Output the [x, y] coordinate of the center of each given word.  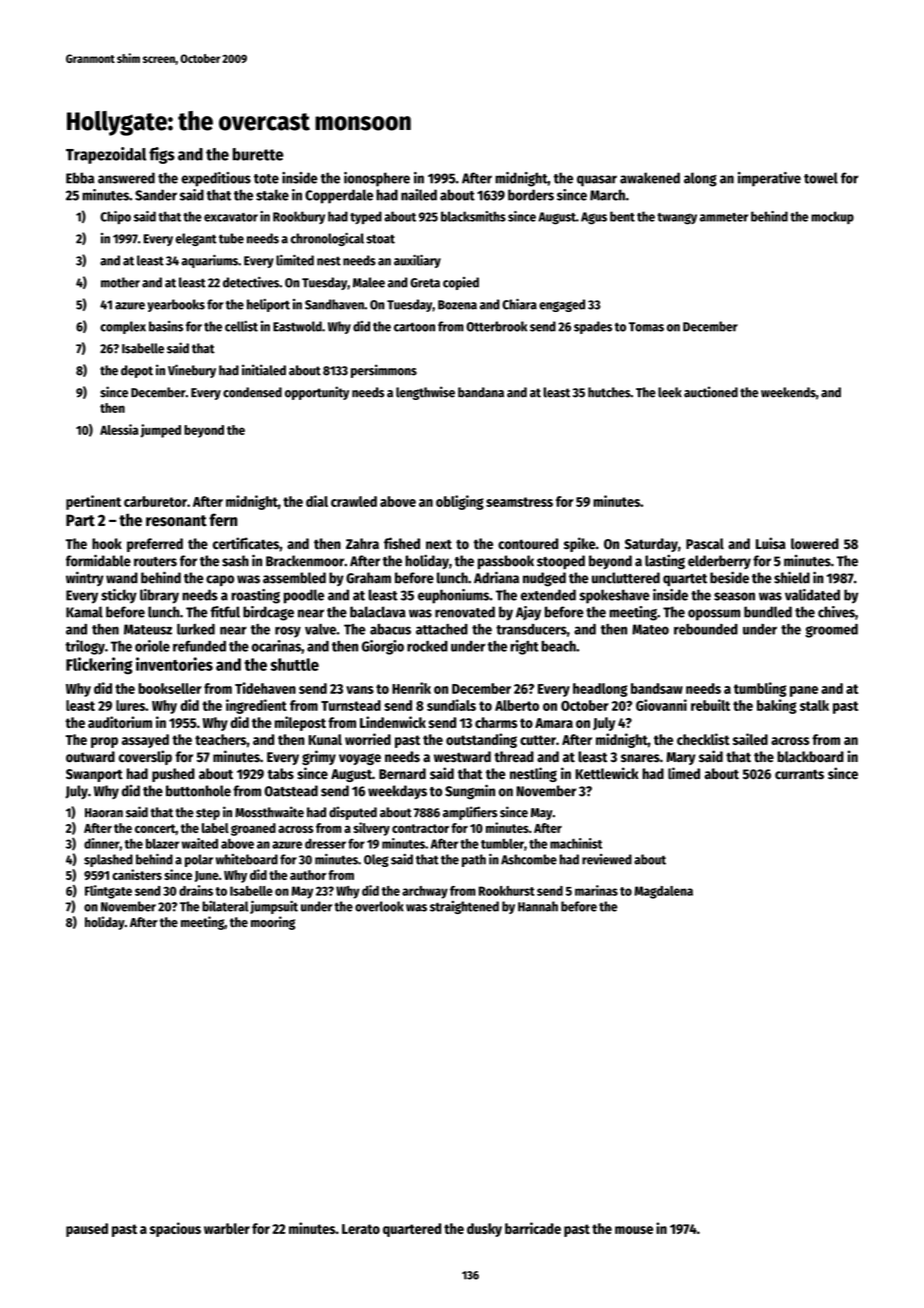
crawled [354, 501]
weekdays [397, 792]
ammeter [724, 217]
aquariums [209, 261]
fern [223, 520]
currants [799, 774]
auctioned [711, 392]
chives [836, 612]
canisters [137, 874]
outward [90, 757]
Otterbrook [496, 326]
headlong [600, 690]
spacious [175, 1229]
